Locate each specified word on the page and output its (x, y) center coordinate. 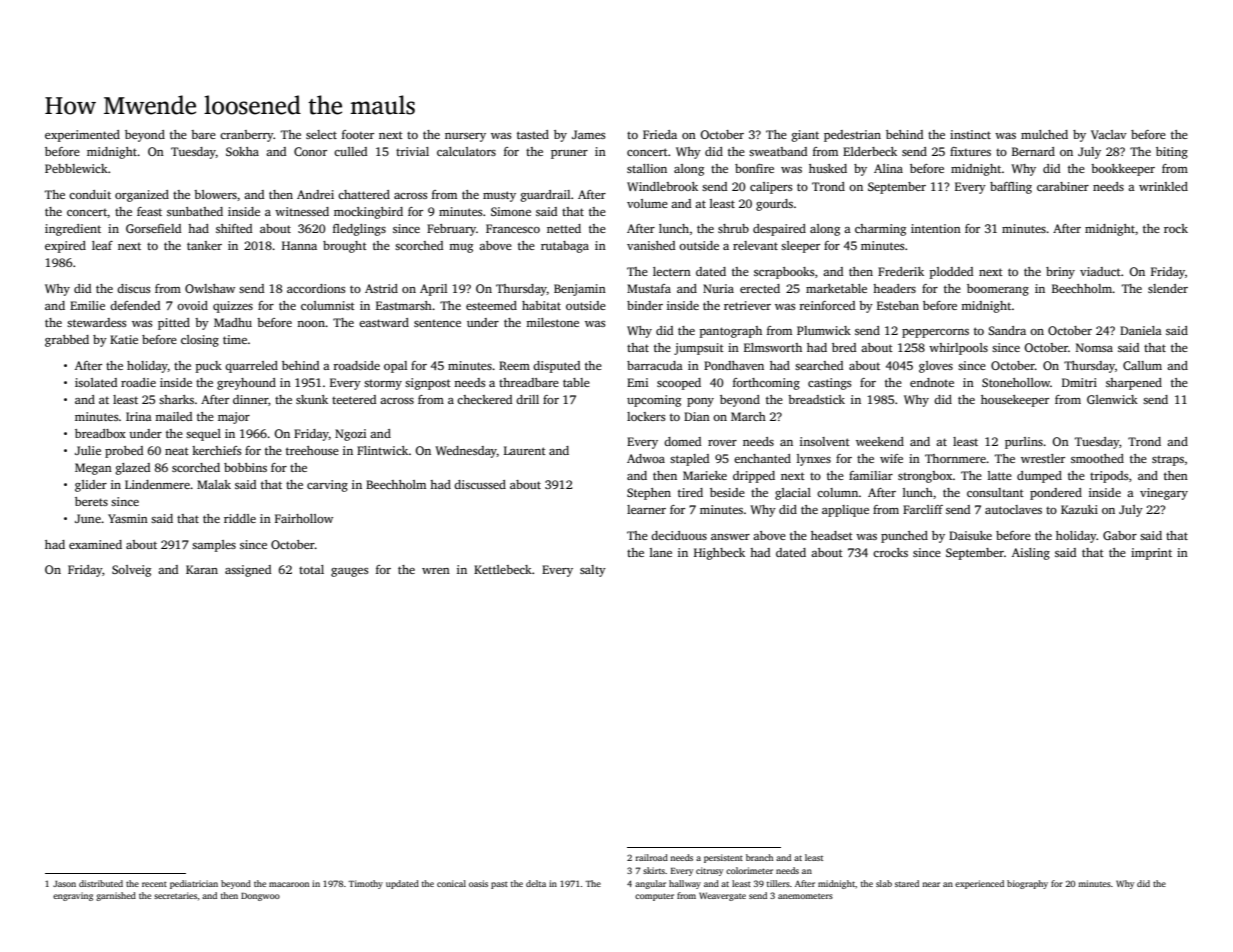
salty (593, 571)
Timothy (365, 884)
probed (124, 452)
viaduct (1100, 271)
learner (646, 509)
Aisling (1031, 554)
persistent (723, 858)
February (451, 230)
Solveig (131, 571)
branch (759, 857)
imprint (1151, 554)
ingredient (73, 230)
